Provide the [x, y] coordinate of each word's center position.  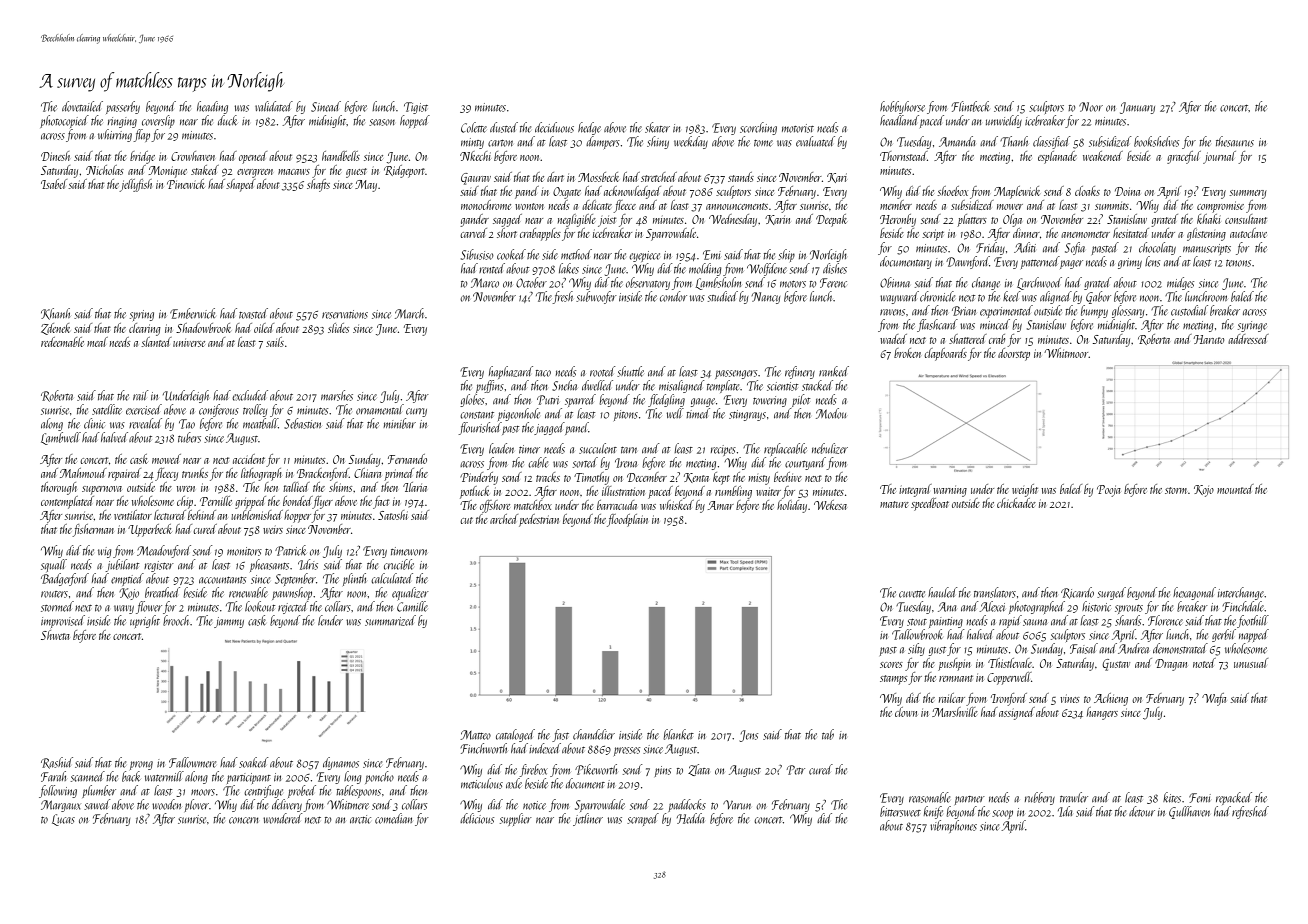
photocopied [64, 121]
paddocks [687, 805]
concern [243, 820]
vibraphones [953, 826]
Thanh [1014, 141]
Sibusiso [477, 254]
